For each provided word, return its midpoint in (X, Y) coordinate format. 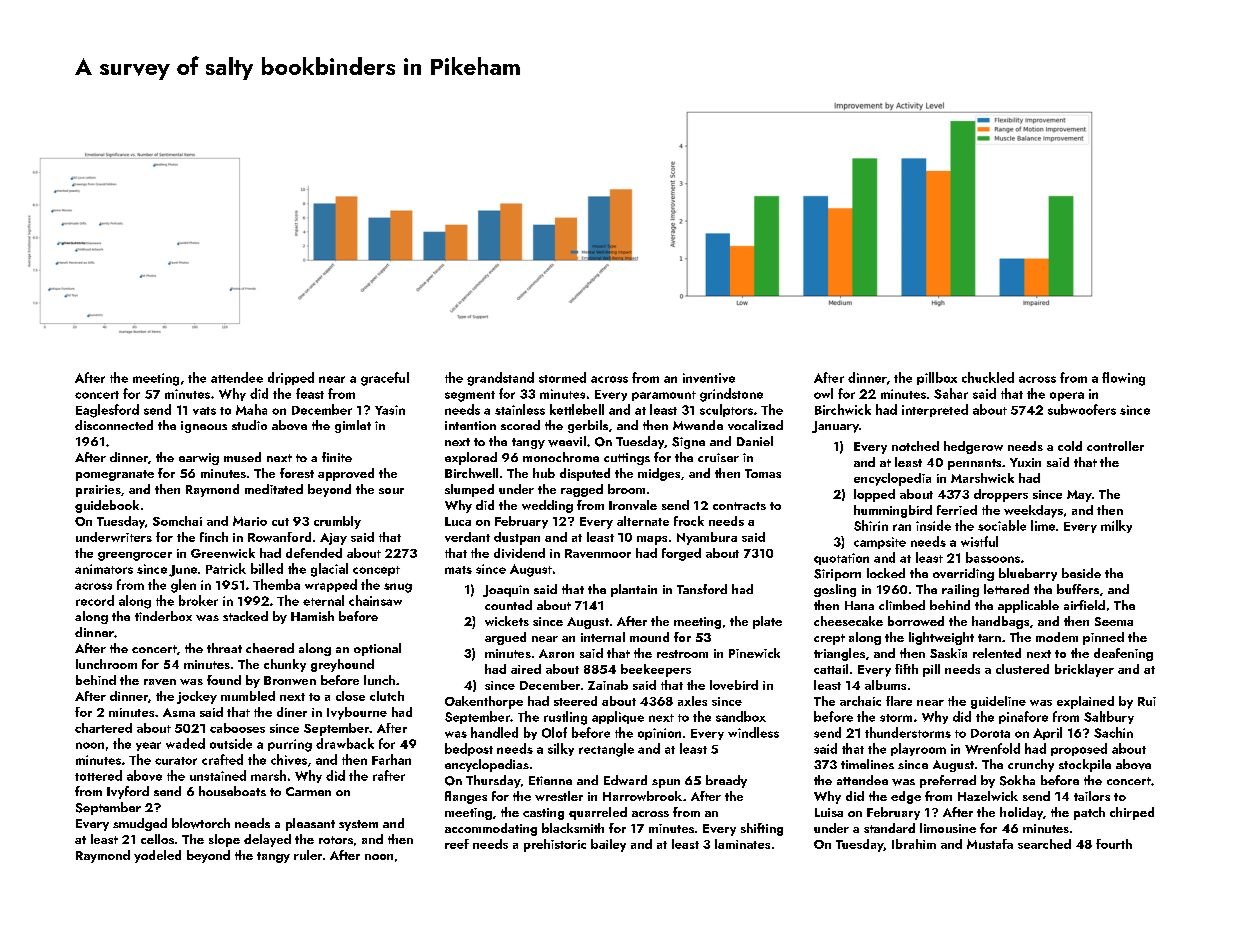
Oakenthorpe (484, 702)
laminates (742, 844)
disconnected (114, 425)
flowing (1123, 379)
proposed (1079, 749)
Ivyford (128, 792)
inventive (709, 378)
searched (1044, 844)
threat (224, 648)
